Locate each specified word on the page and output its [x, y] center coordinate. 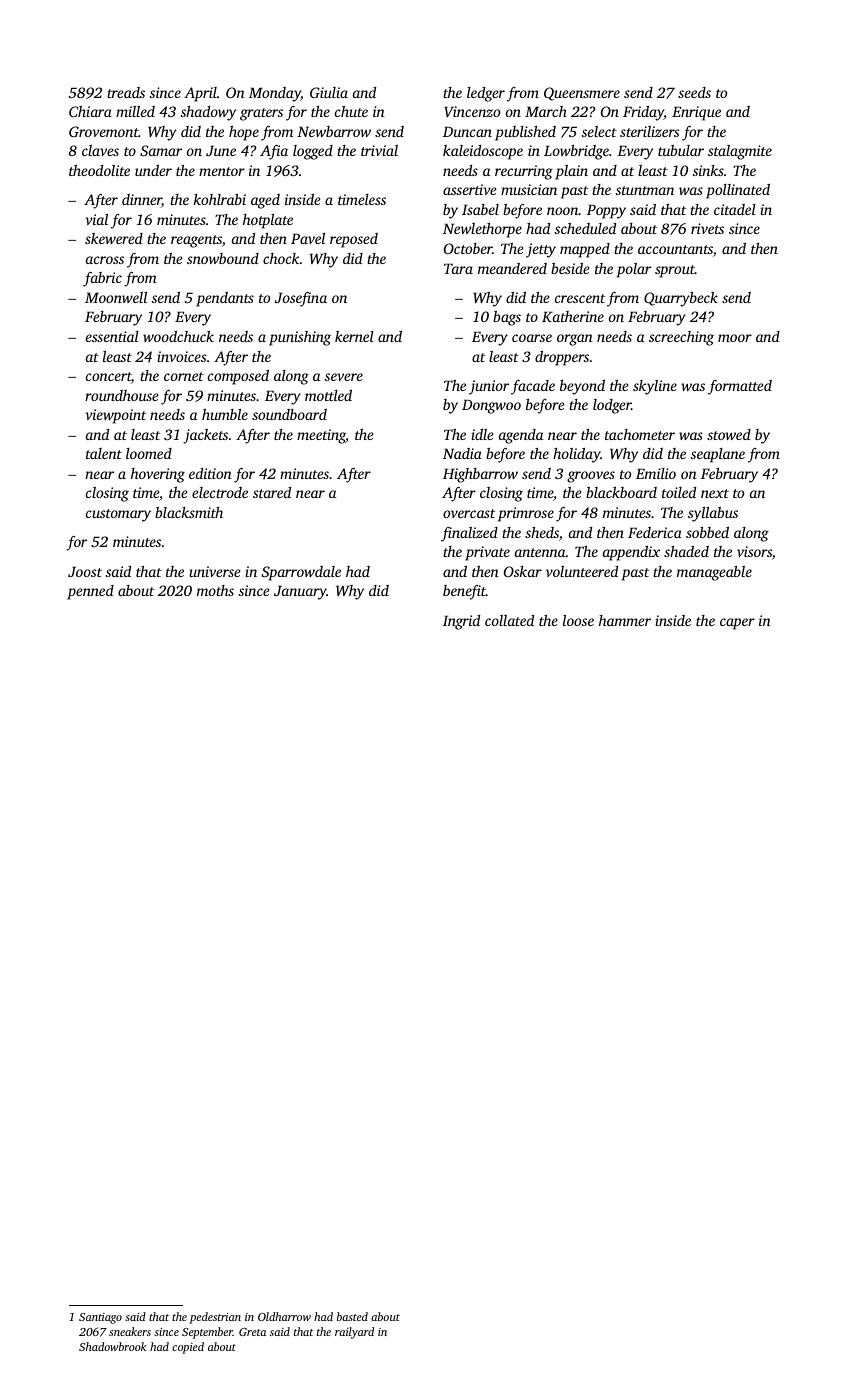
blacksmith [189, 512]
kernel [354, 336]
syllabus [713, 514]
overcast [469, 513]
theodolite [99, 170]
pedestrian [215, 1318]
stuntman [645, 190]
